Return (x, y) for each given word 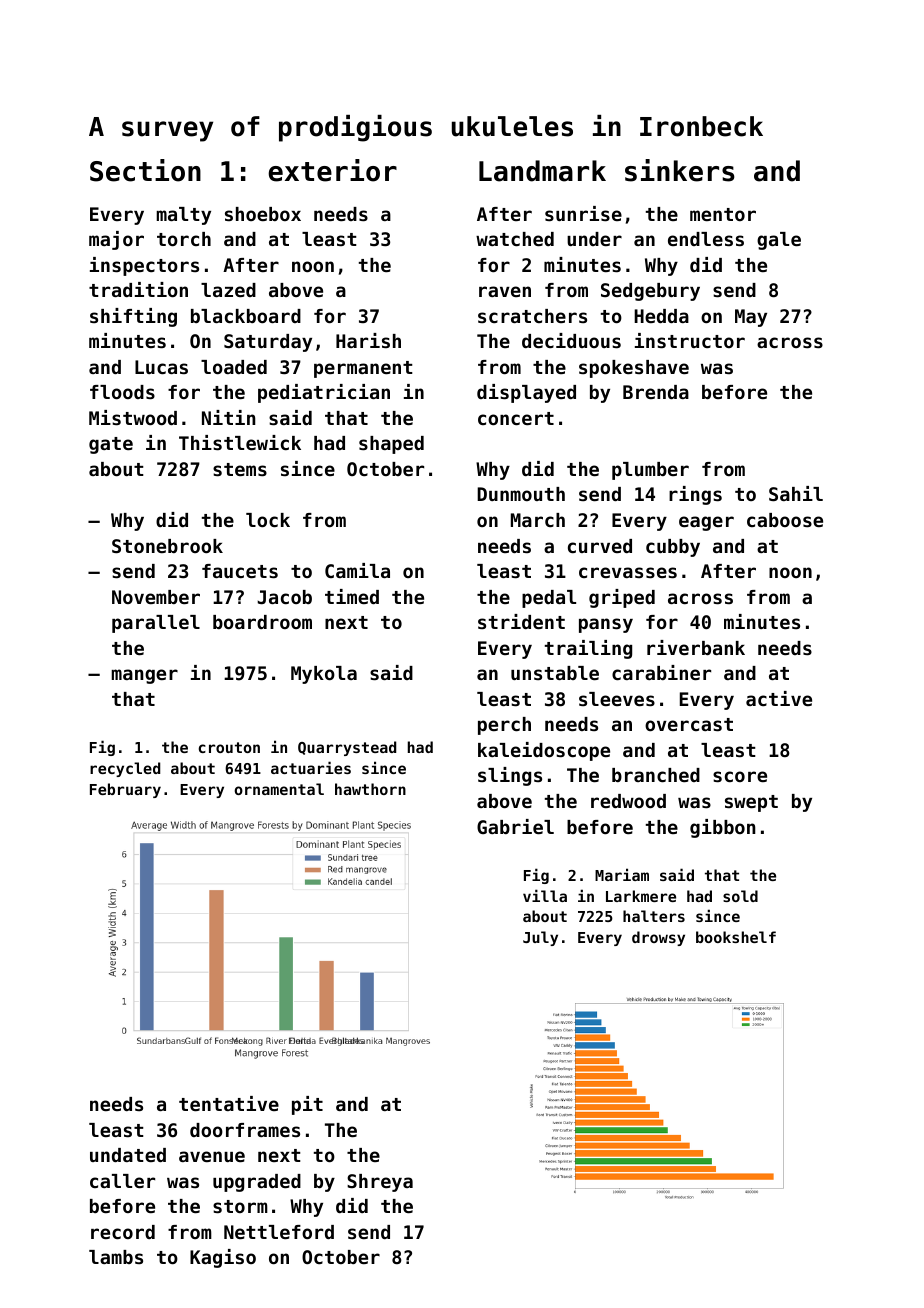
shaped (391, 445)
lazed (228, 290)
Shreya (380, 1183)
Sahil (796, 493)
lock (268, 520)
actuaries (311, 767)
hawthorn (370, 789)
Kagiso (223, 1258)
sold (740, 896)
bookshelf (736, 937)
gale (779, 241)
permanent (363, 369)
